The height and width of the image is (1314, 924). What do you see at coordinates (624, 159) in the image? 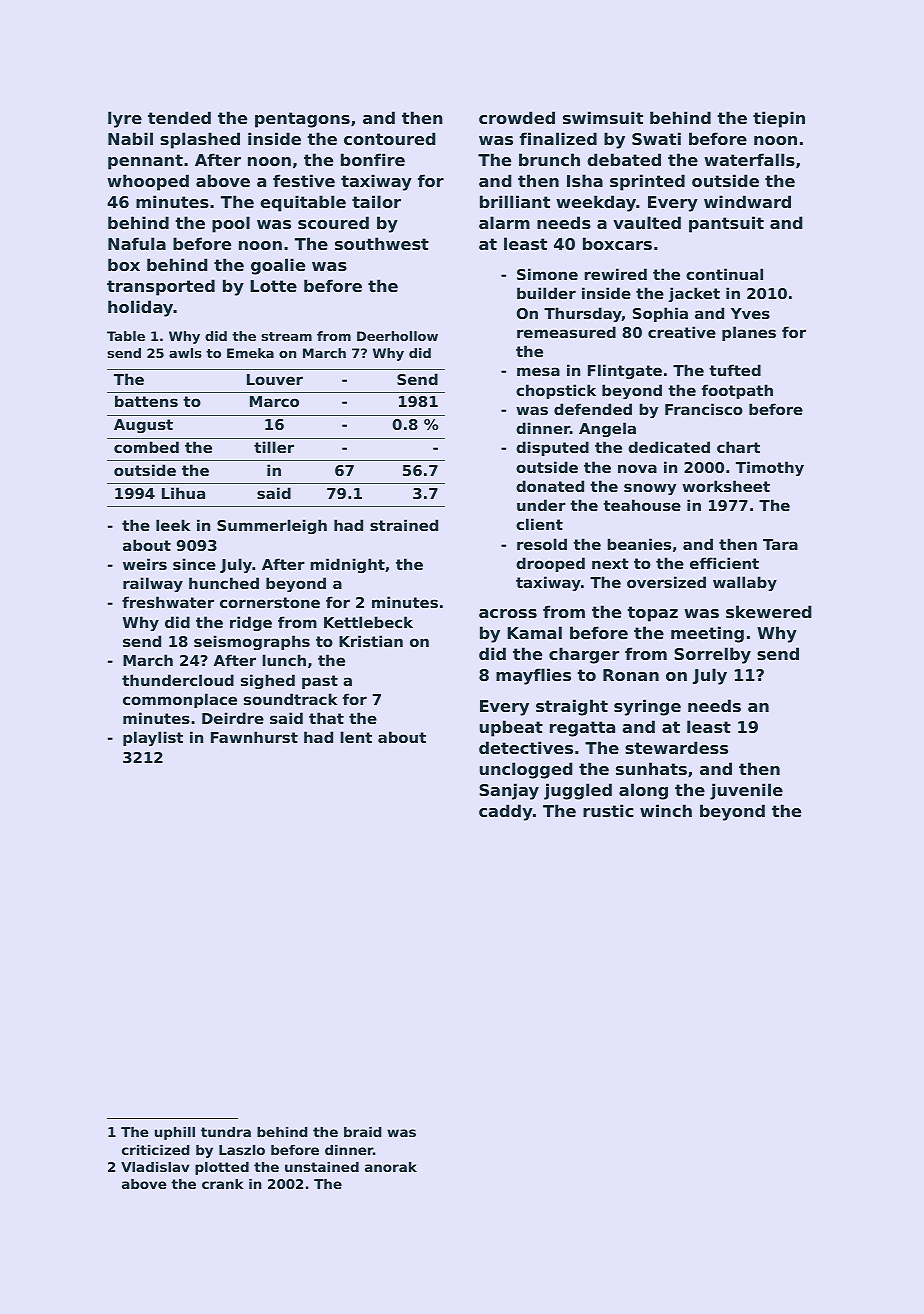
I see `debated` at bounding box center [624, 159].
